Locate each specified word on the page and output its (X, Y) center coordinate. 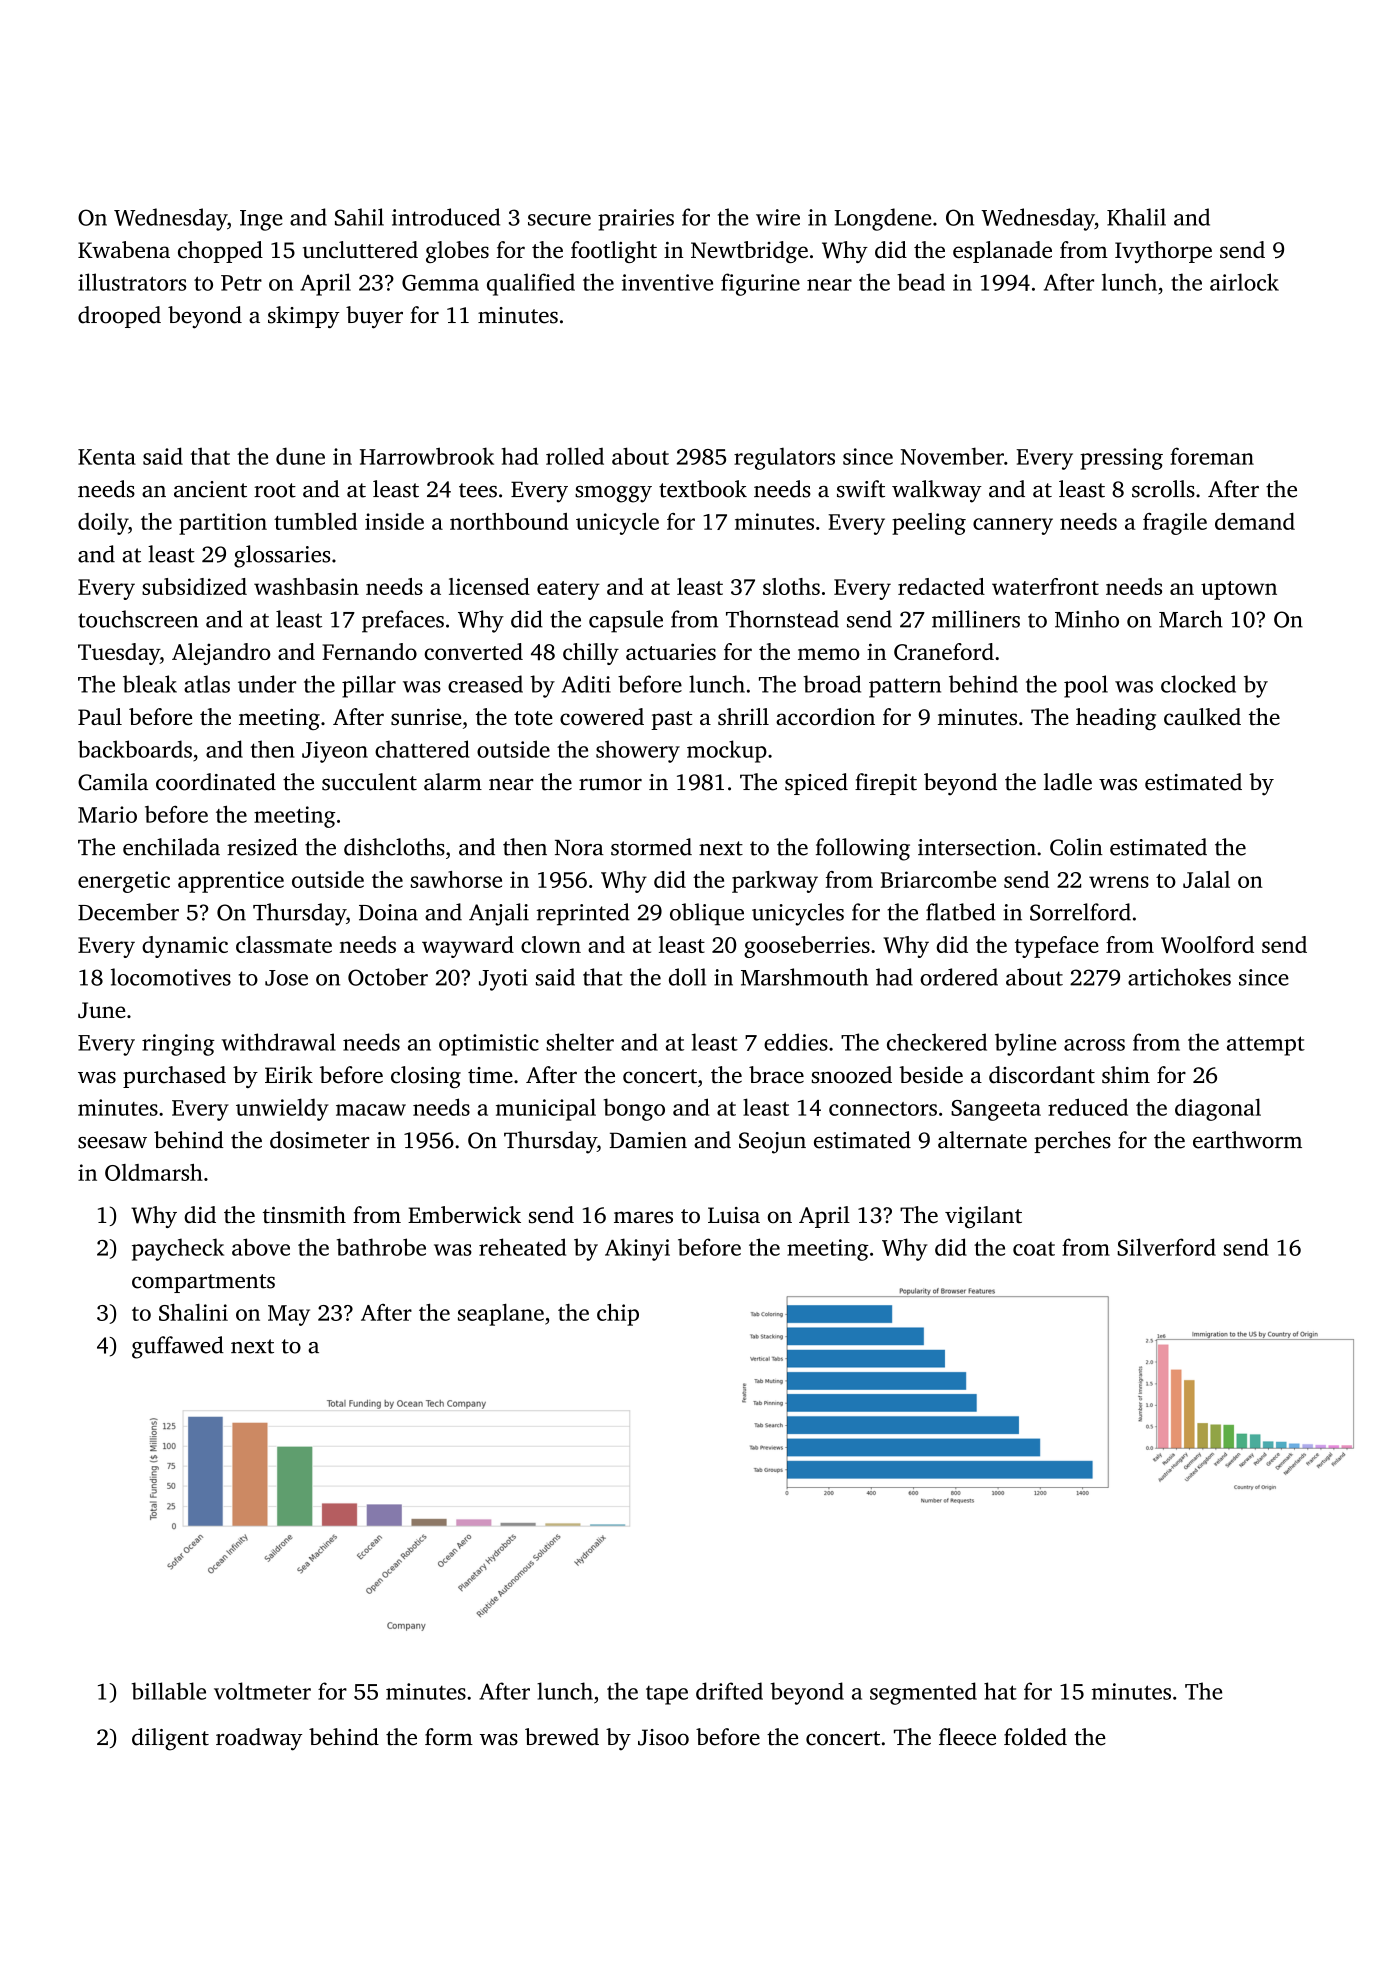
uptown (1239, 590)
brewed (562, 1737)
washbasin (306, 586)
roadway (259, 1739)
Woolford (1207, 944)
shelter (580, 1042)
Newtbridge (749, 252)
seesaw (112, 1143)
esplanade (1002, 252)
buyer (374, 317)
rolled (575, 456)
